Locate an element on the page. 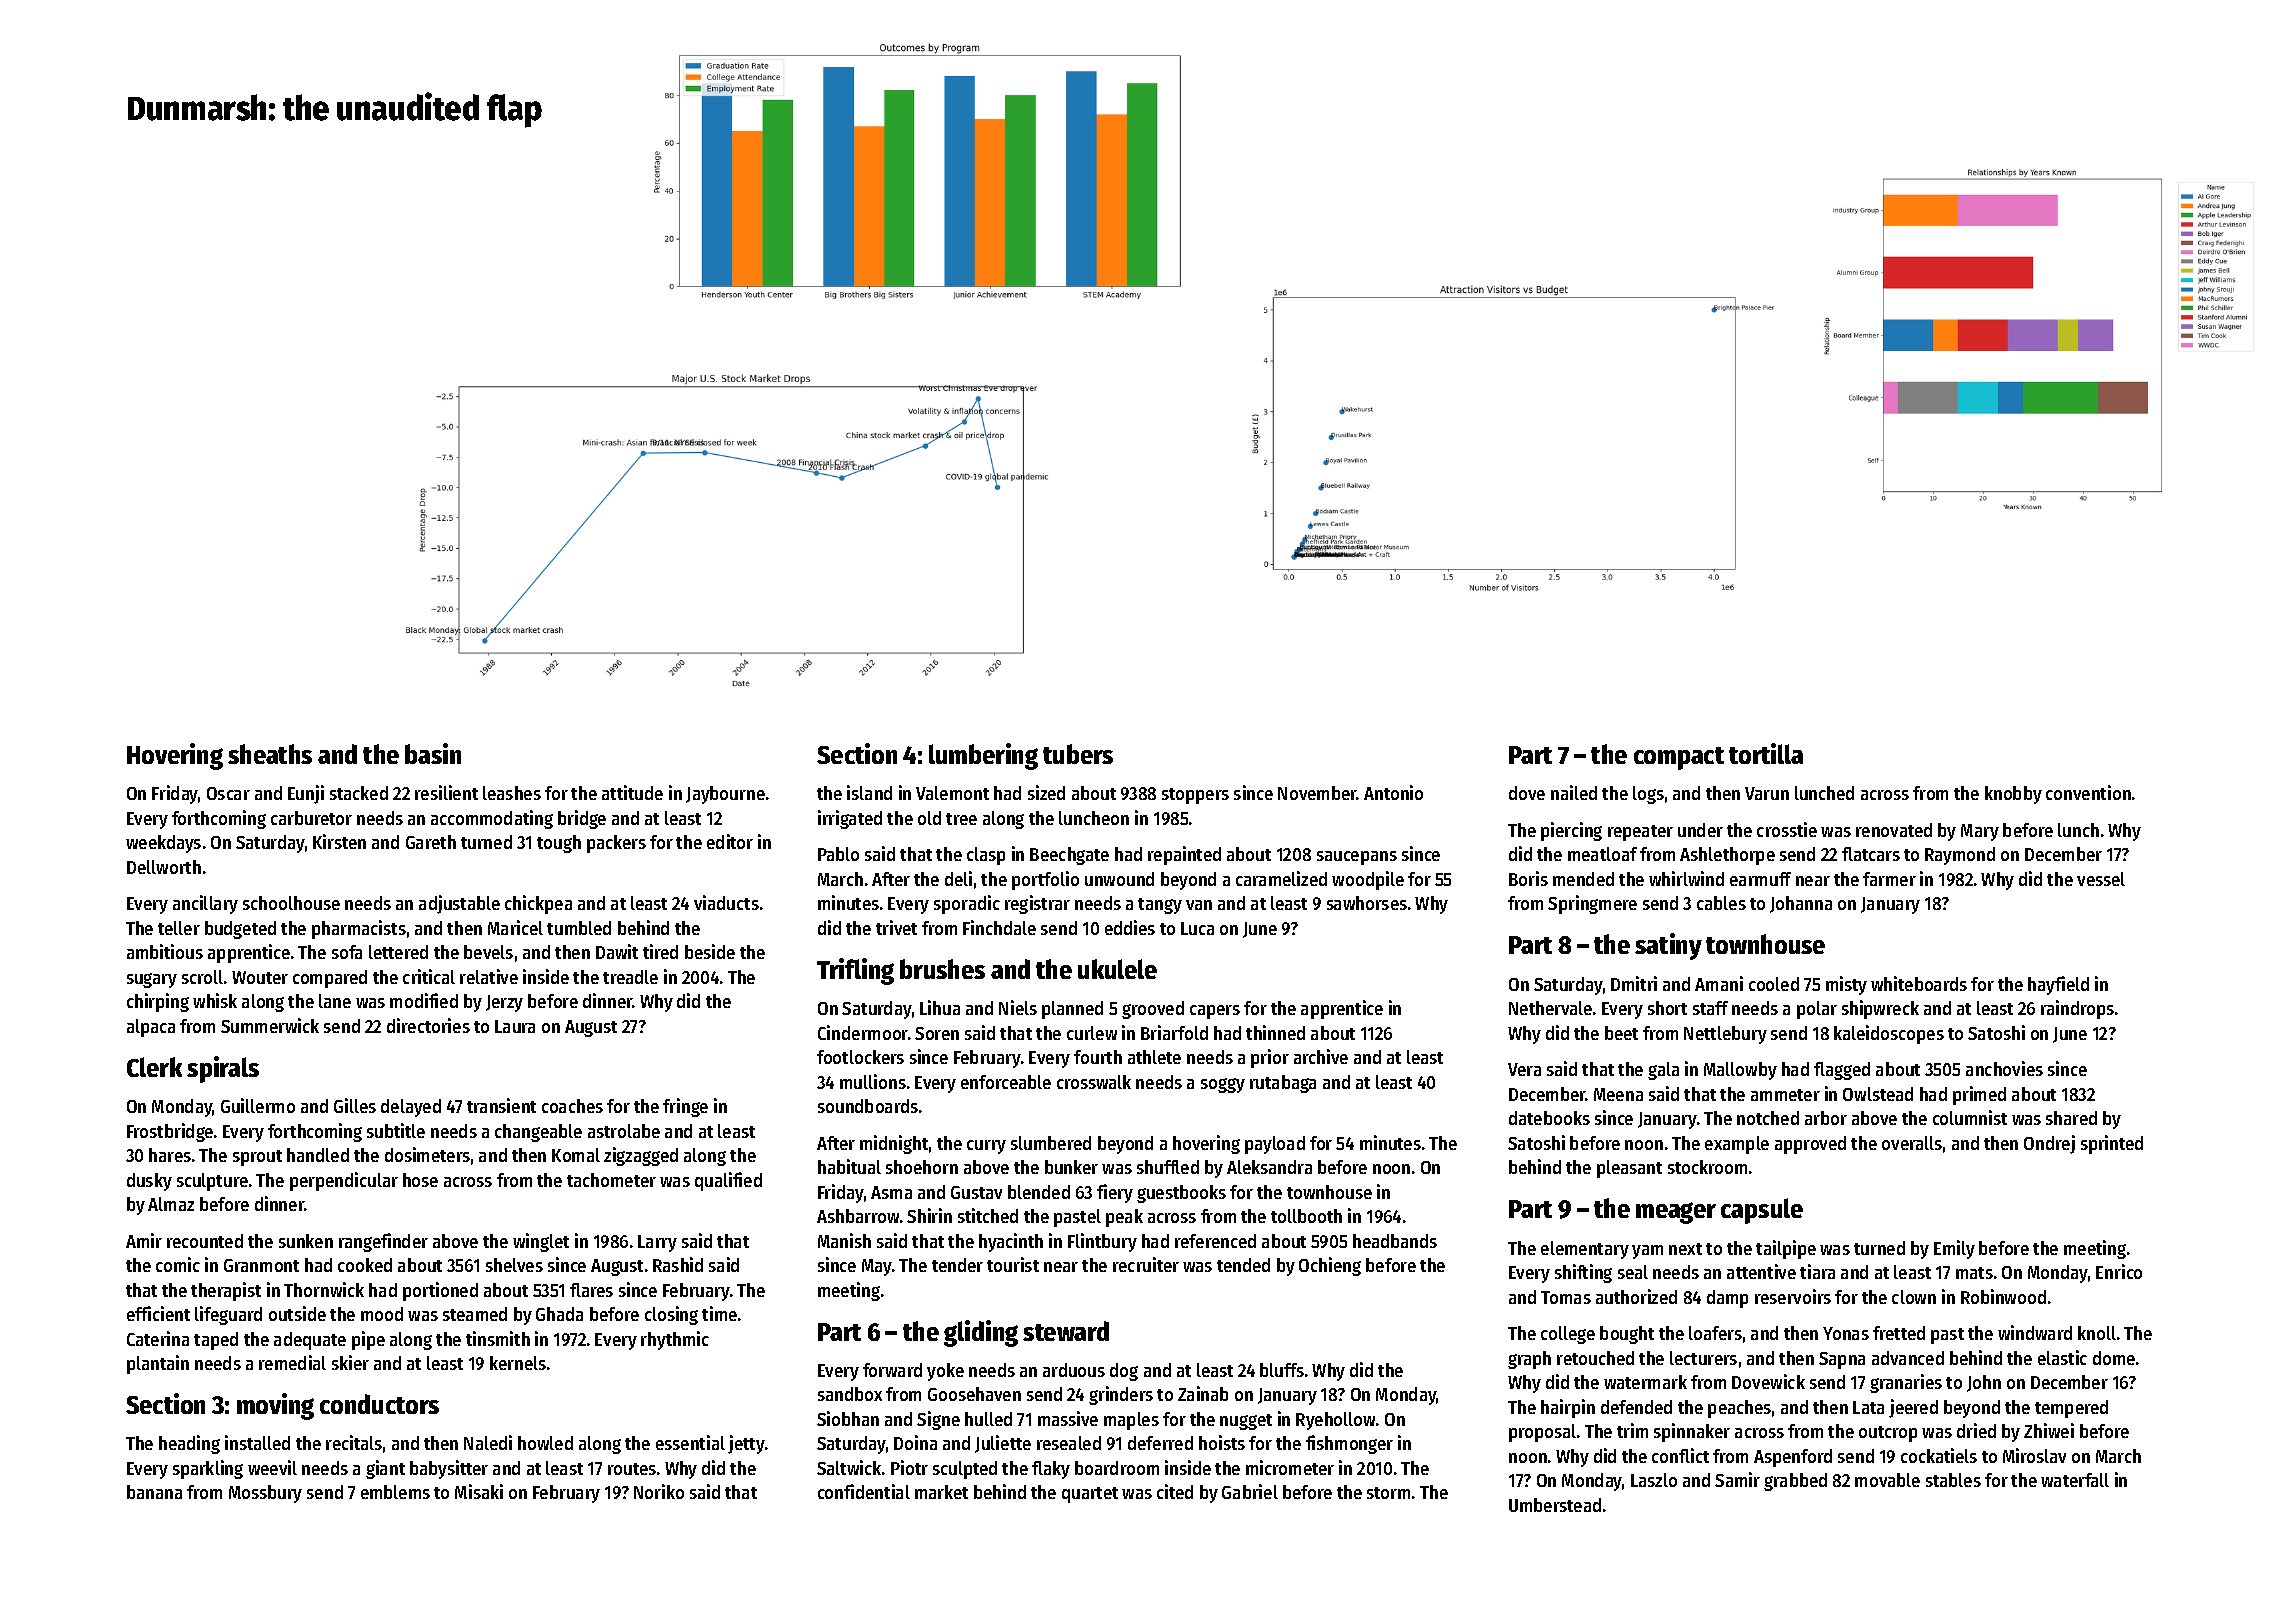 The image size is (2282, 1614). Gilles is located at coordinates (355, 1105).
